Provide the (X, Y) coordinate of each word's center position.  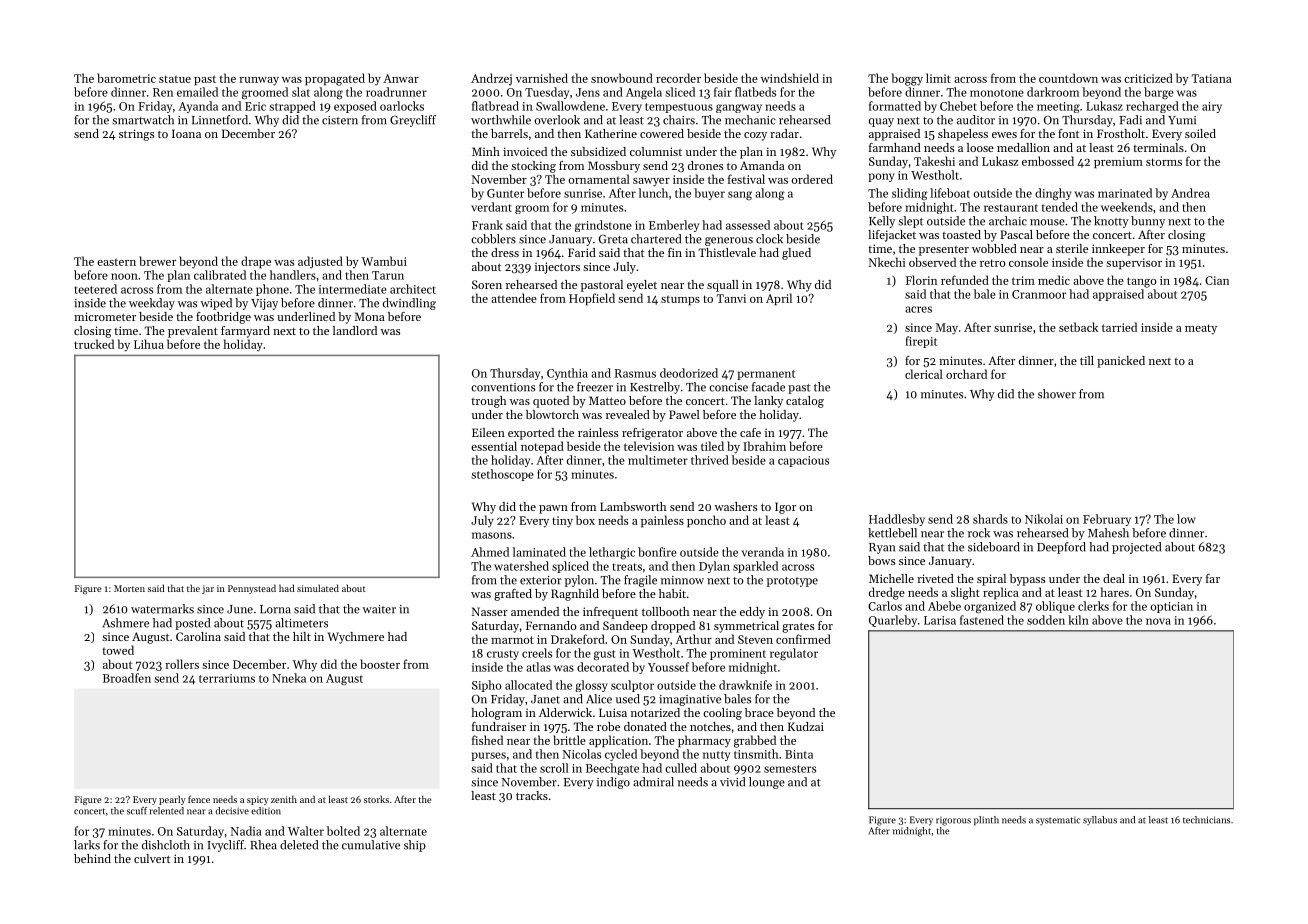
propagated (335, 79)
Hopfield (592, 299)
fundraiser (499, 726)
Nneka (289, 678)
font (1068, 133)
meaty (1201, 329)
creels (537, 653)
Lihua (149, 344)
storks (376, 799)
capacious (803, 461)
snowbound (622, 78)
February (1107, 520)
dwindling (409, 304)
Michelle (891, 578)
